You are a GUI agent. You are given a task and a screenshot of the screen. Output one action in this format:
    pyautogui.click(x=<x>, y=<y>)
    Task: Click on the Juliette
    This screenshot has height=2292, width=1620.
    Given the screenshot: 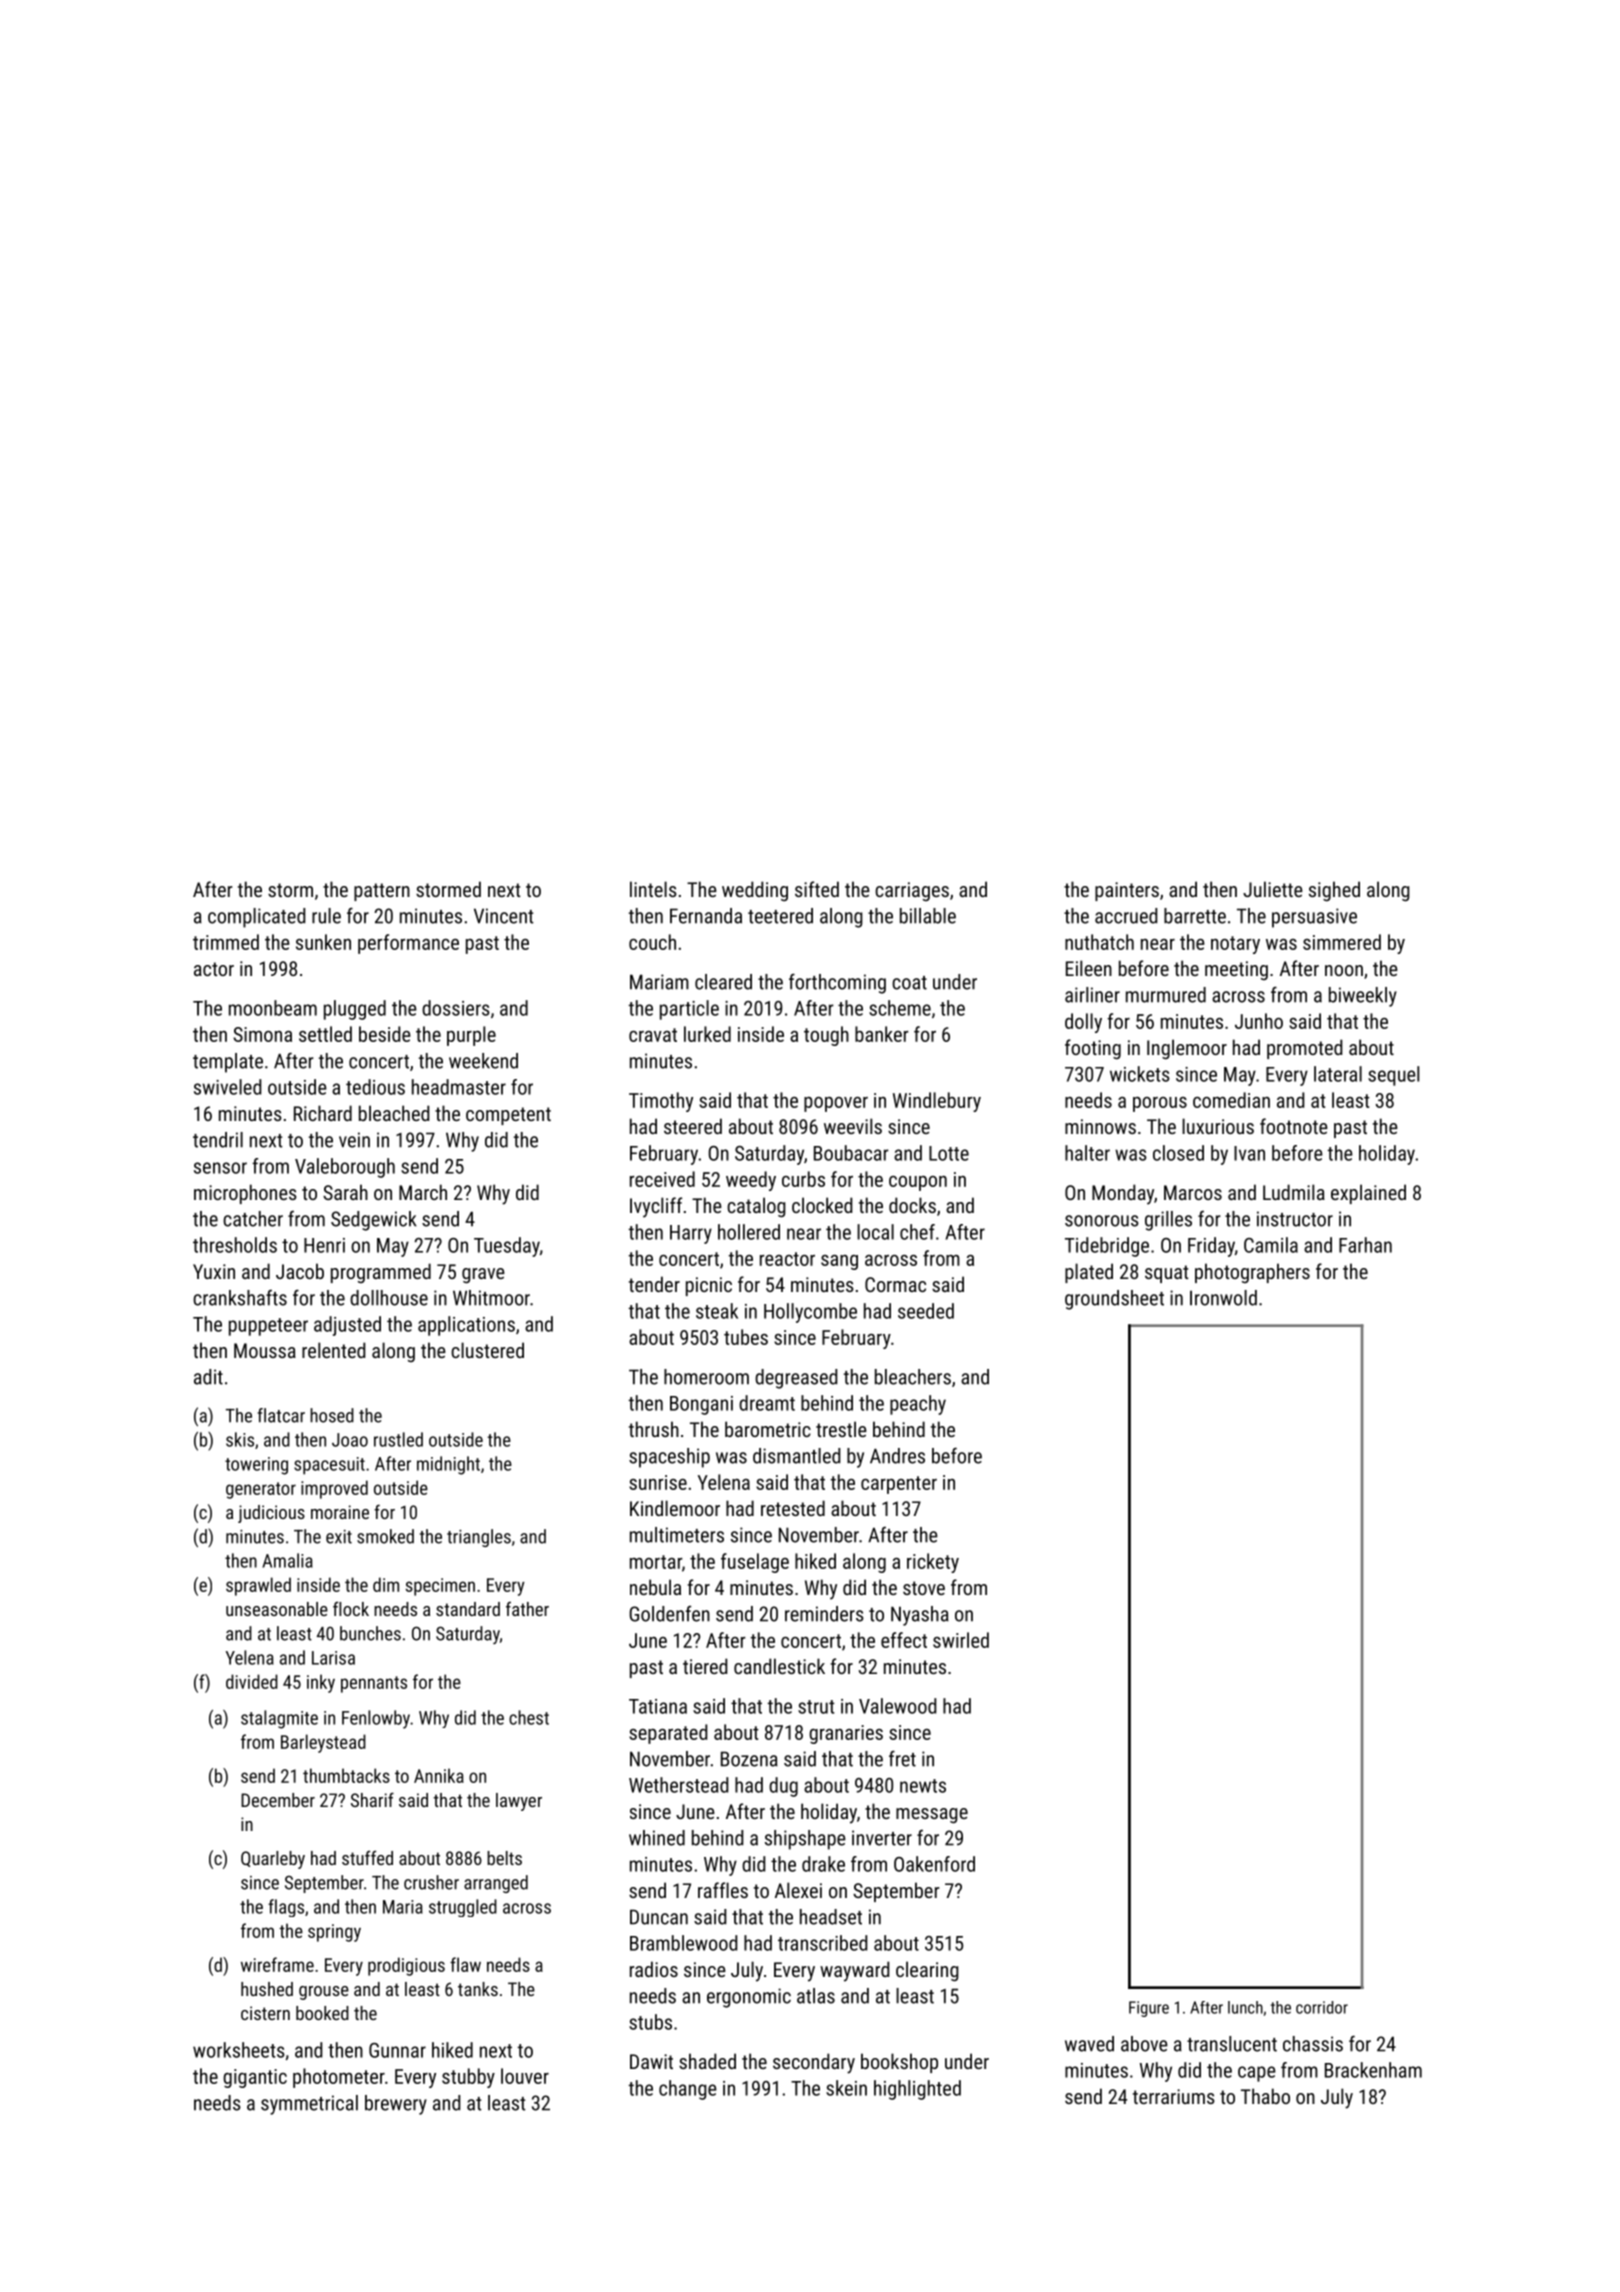 What is the action you would take?
    pyautogui.click(x=1273, y=889)
